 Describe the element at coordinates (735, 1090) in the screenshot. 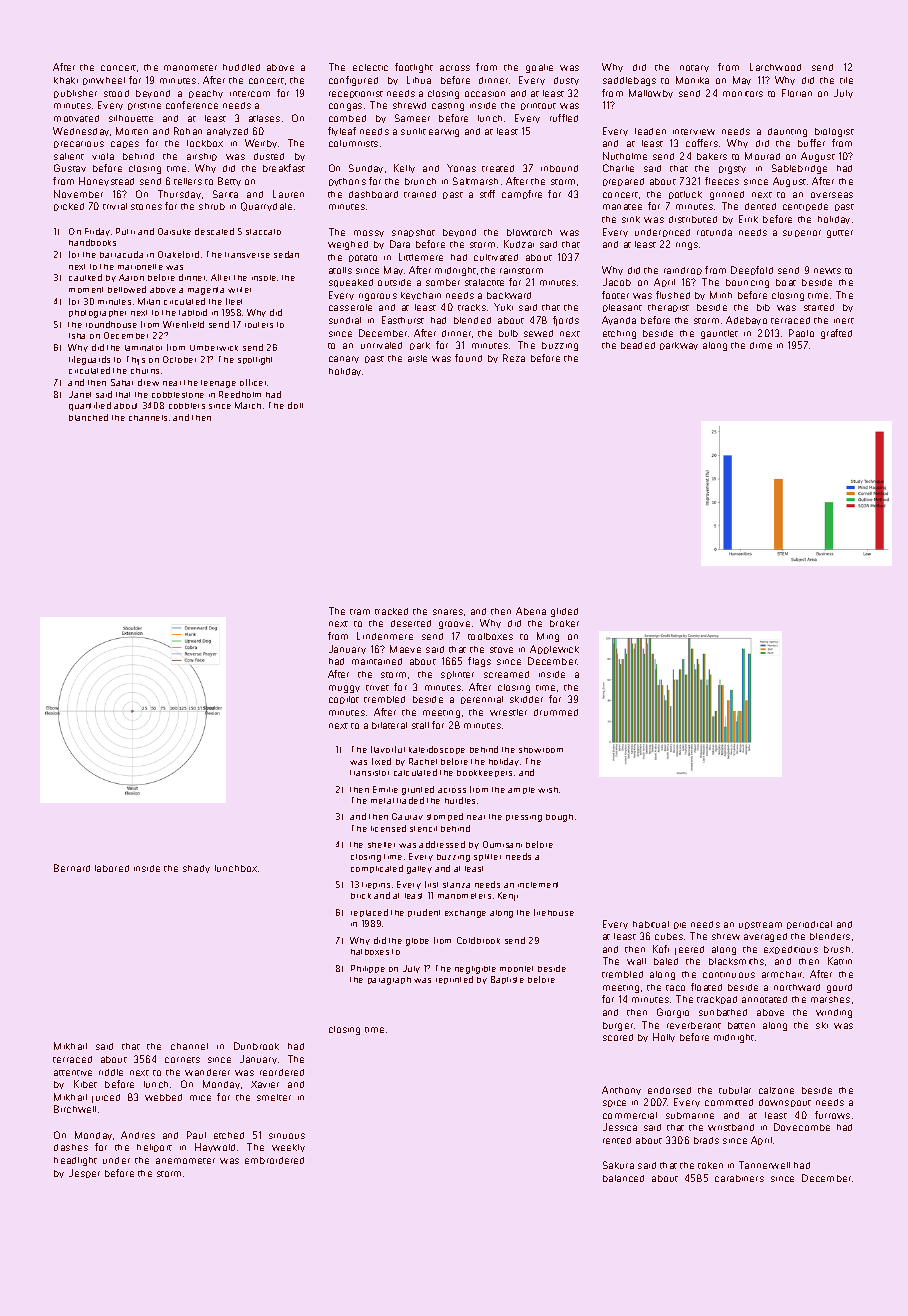

I see `tubular` at that location.
